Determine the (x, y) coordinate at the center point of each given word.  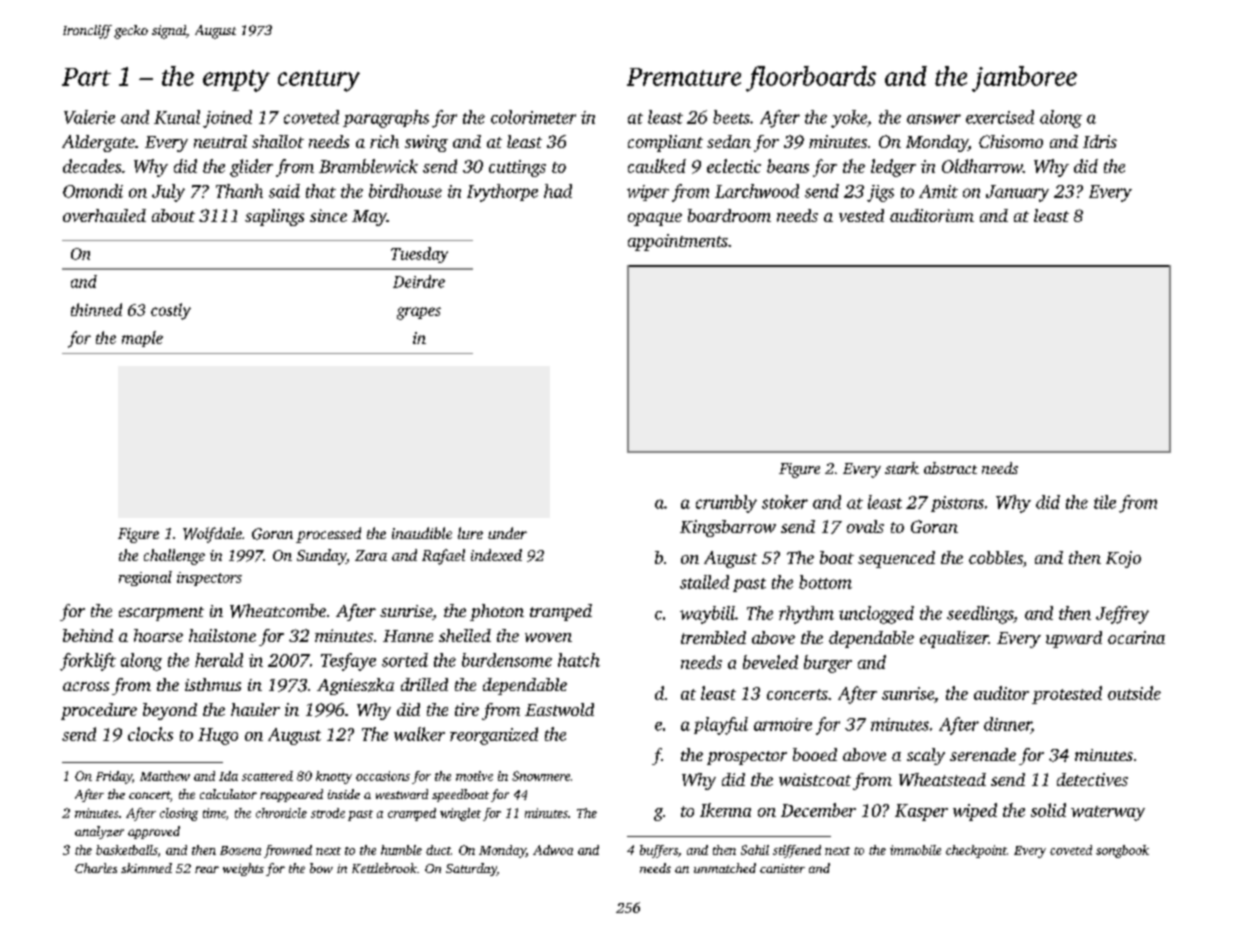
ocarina (1136, 637)
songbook (1122, 851)
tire (467, 709)
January (1017, 193)
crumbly (726, 504)
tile (1105, 502)
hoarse (158, 635)
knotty (334, 777)
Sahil (755, 850)
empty (236, 81)
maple (142, 339)
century (319, 81)
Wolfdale (212, 535)
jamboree (1024, 79)
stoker (785, 502)
